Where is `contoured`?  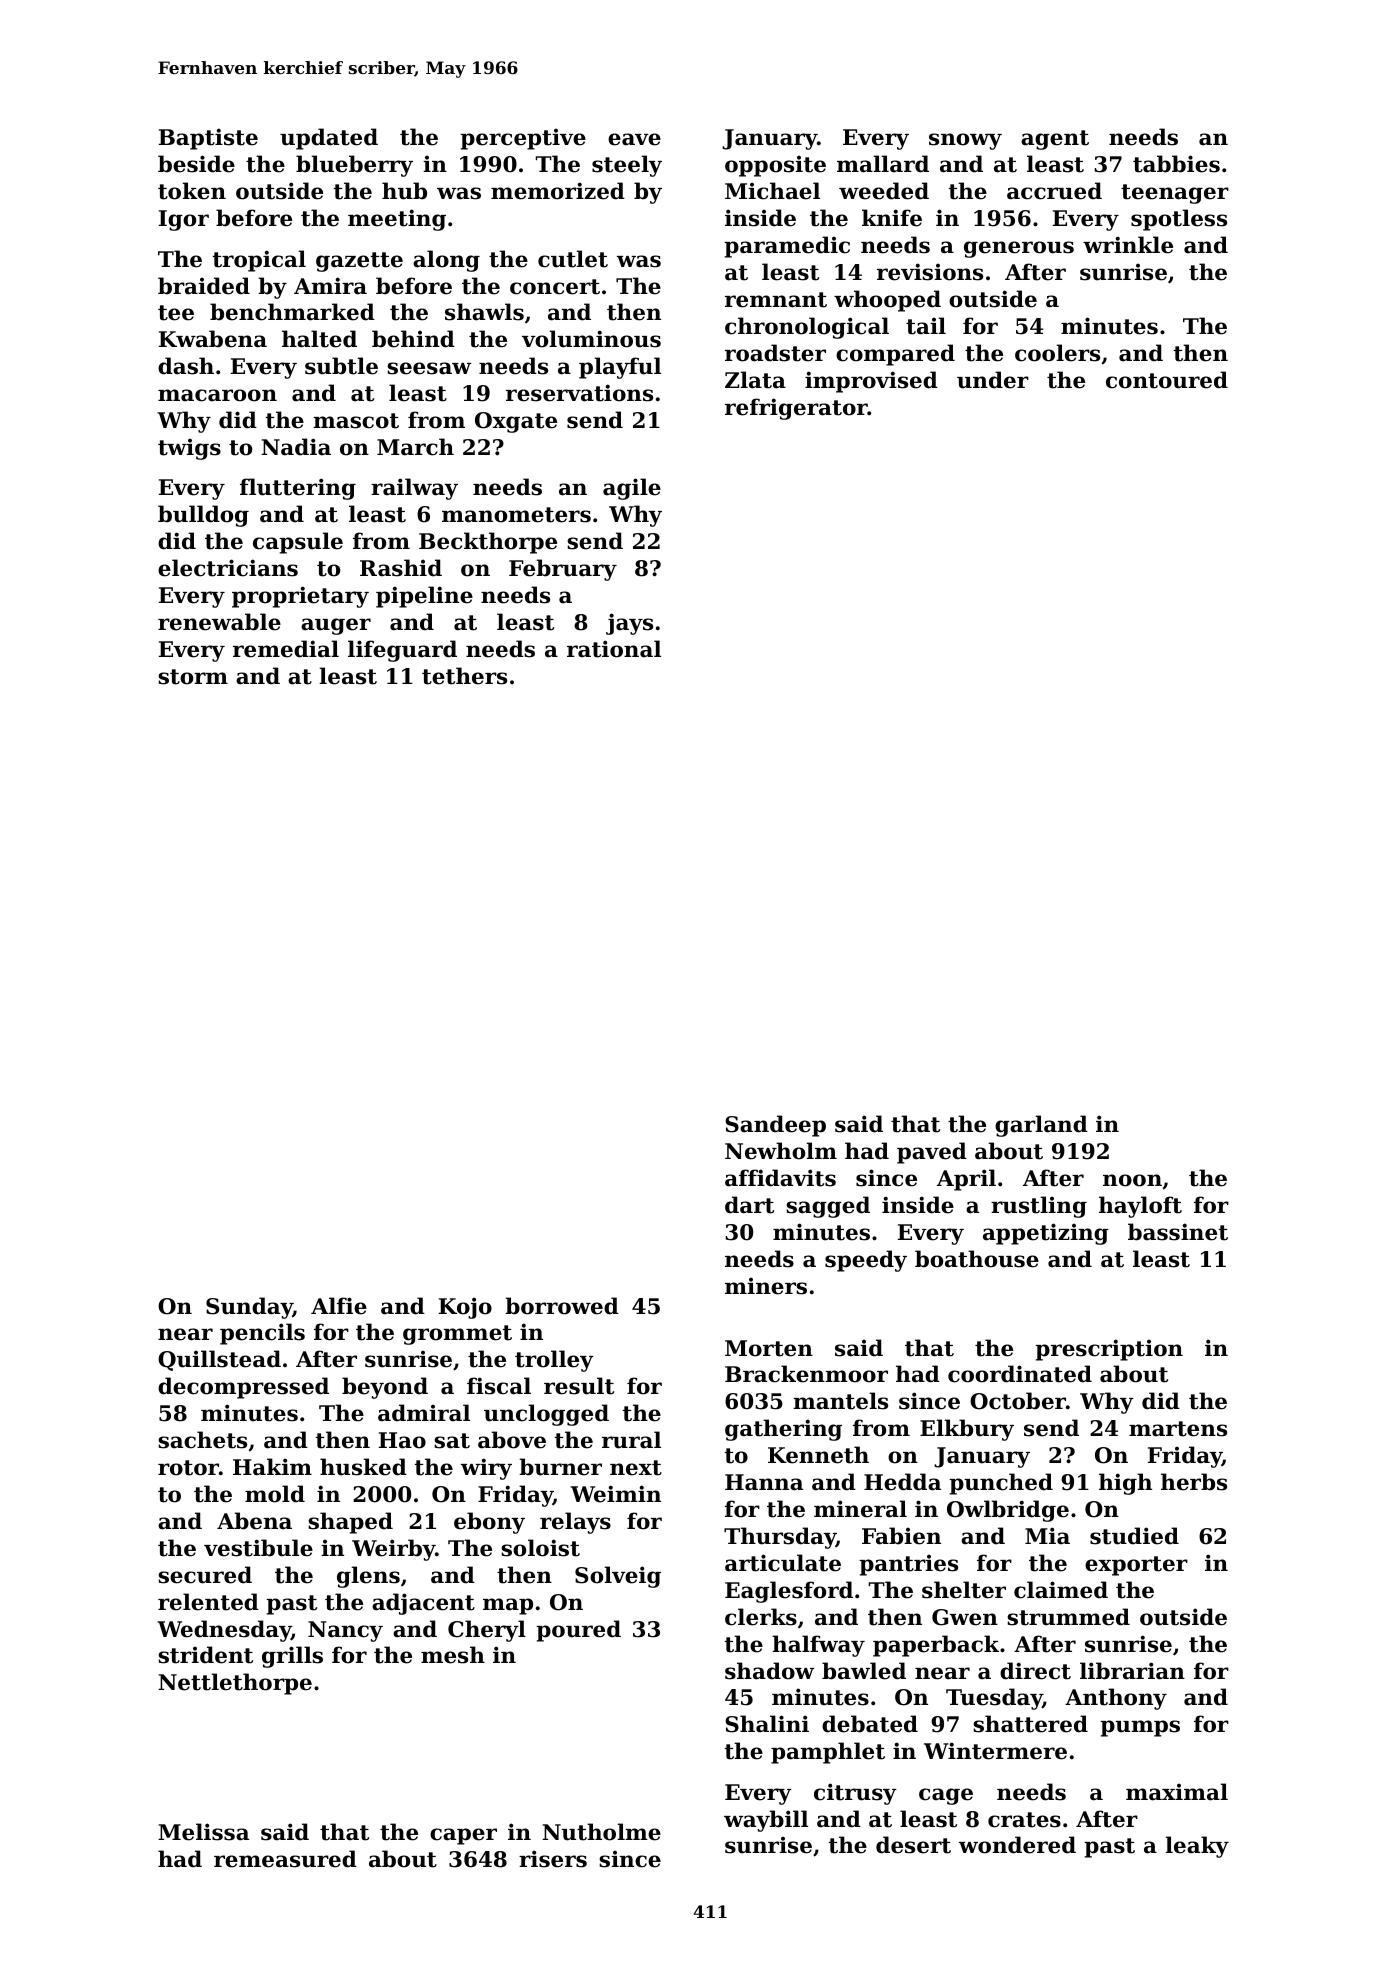
contoured is located at coordinates (1167, 380).
